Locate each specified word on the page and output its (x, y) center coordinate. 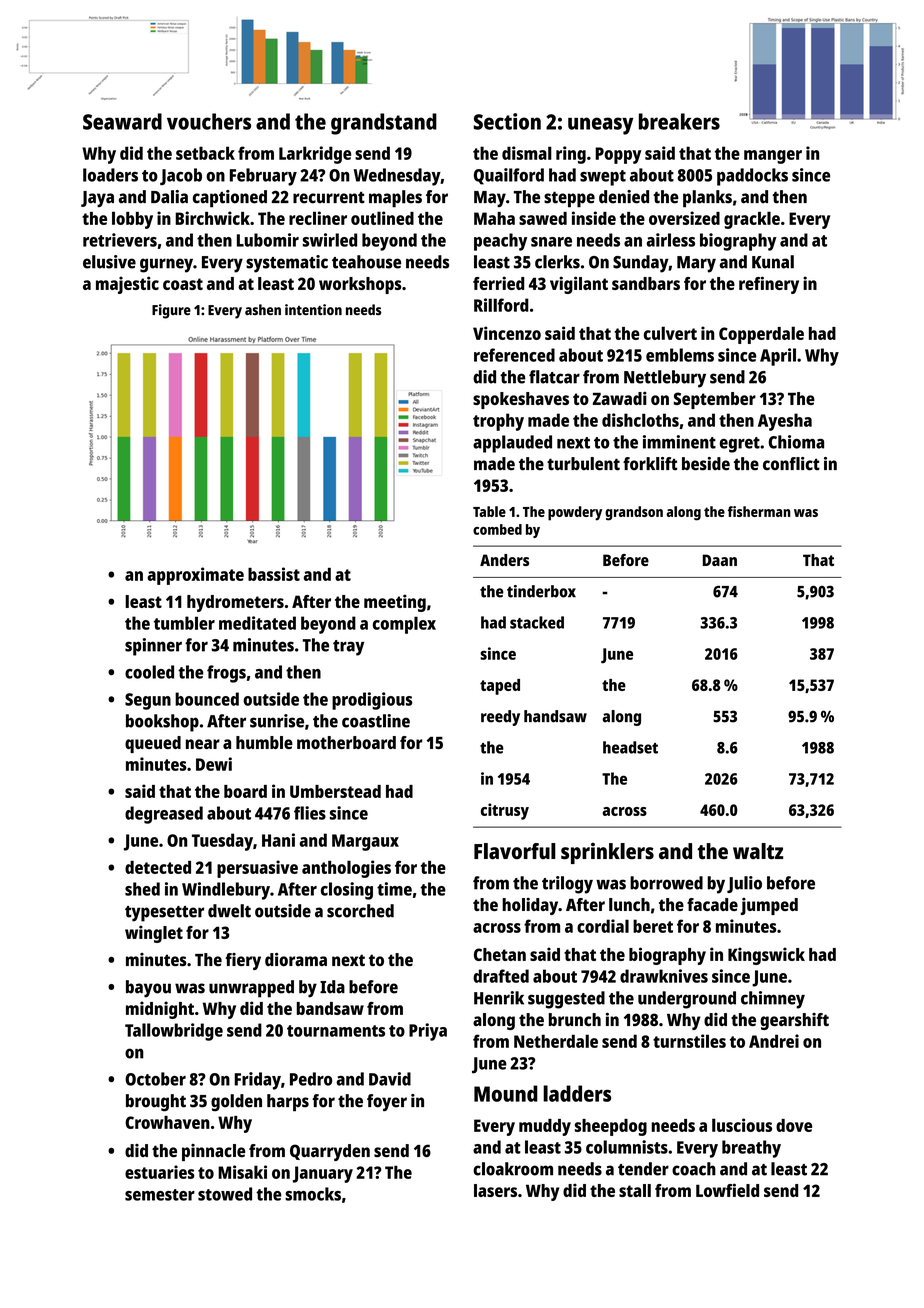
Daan (720, 560)
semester (160, 1195)
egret (740, 445)
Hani (278, 840)
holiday (530, 906)
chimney (773, 1000)
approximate (195, 576)
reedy (500, 718)
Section (507, 121)
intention (313, 309)
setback (205, 153)
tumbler (184, 623)
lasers (495, 1190)
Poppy (618, 155)
